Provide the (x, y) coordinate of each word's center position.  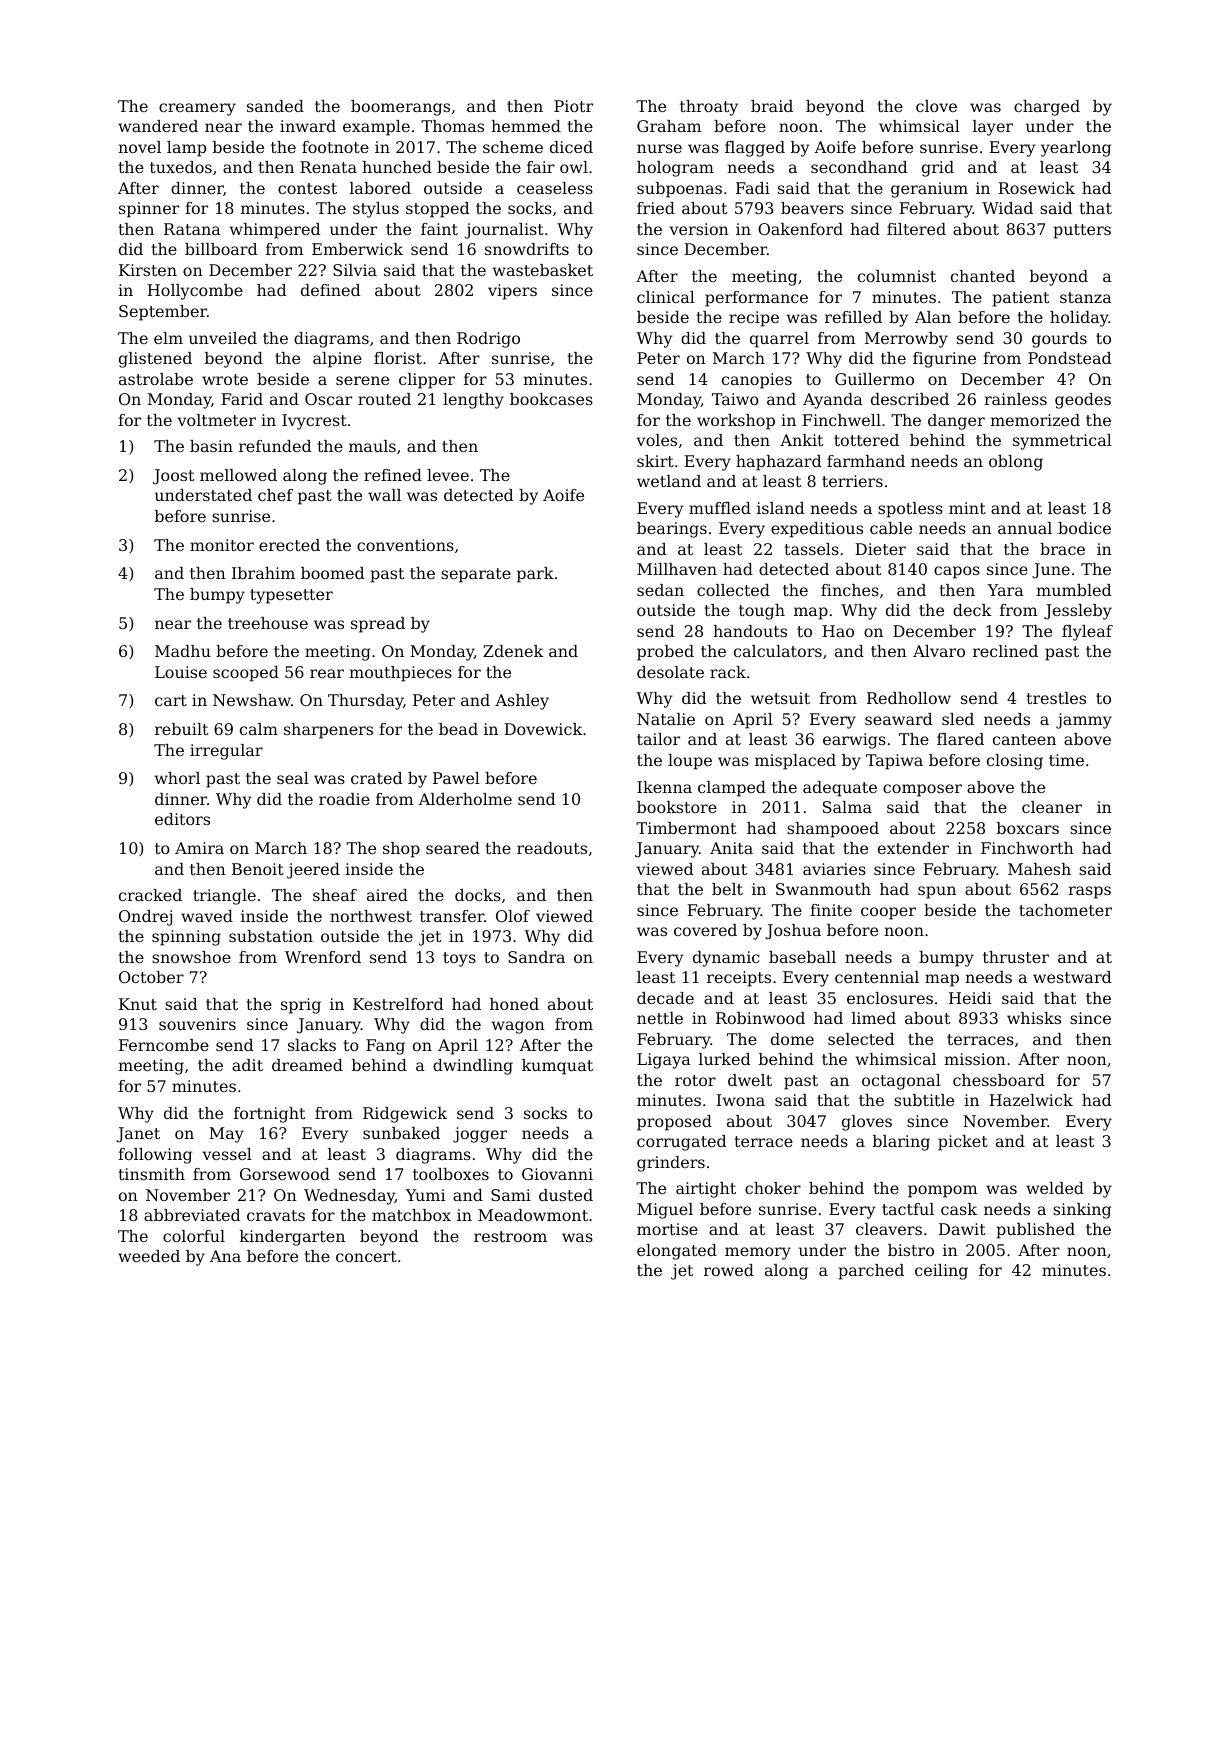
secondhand (859, 167)
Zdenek (513, 651)
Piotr (573, 106)
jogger (480, 1135)
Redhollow (909, 698)
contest (307, 188)
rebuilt (181, 729)
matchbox (411, 1215)
